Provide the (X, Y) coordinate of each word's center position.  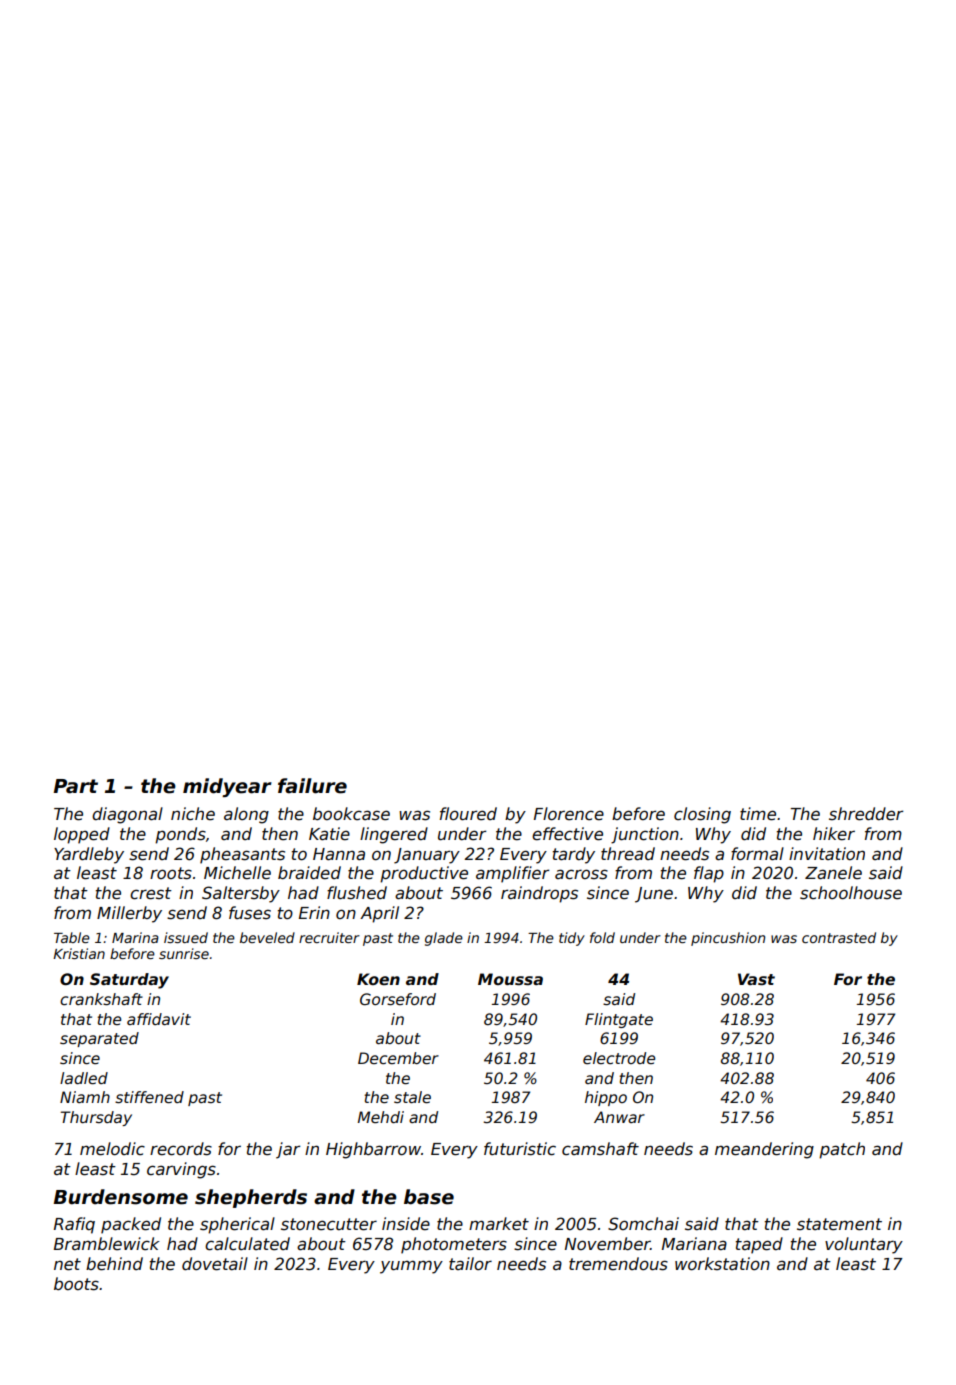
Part (75, 786)
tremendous (618, 1264)
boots (76, 1284)
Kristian (79, 953)
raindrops (539, 894)
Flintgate (619, 1020)
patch (842, 1150)
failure (312, 786)
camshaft (600, 1149)
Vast (756, 979)
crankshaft (101, 999)
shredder (866, 814)
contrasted (839, 937)
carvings (181, 1170)
